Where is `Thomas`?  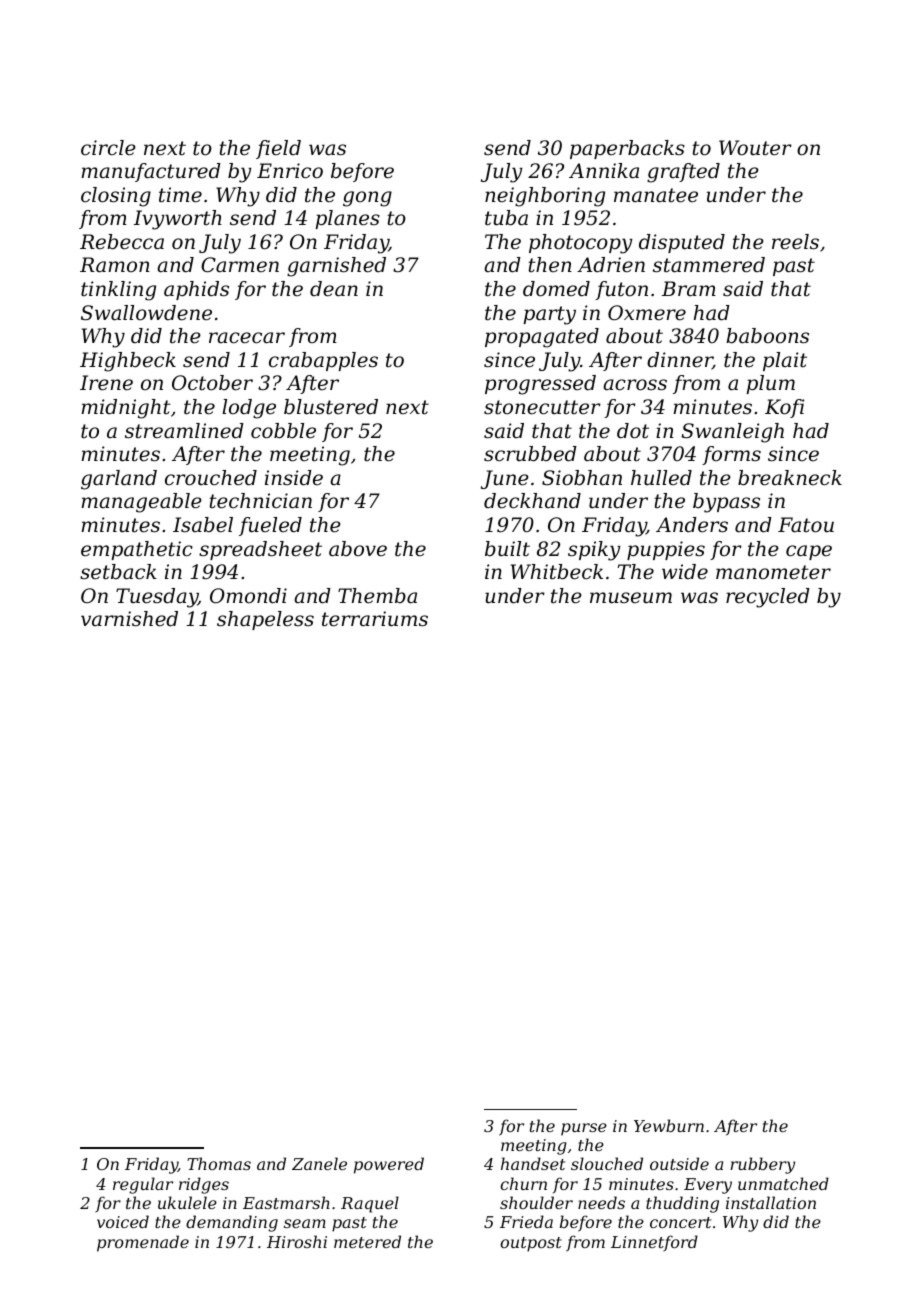
Thomas is located at coordinates (219, 1163).
